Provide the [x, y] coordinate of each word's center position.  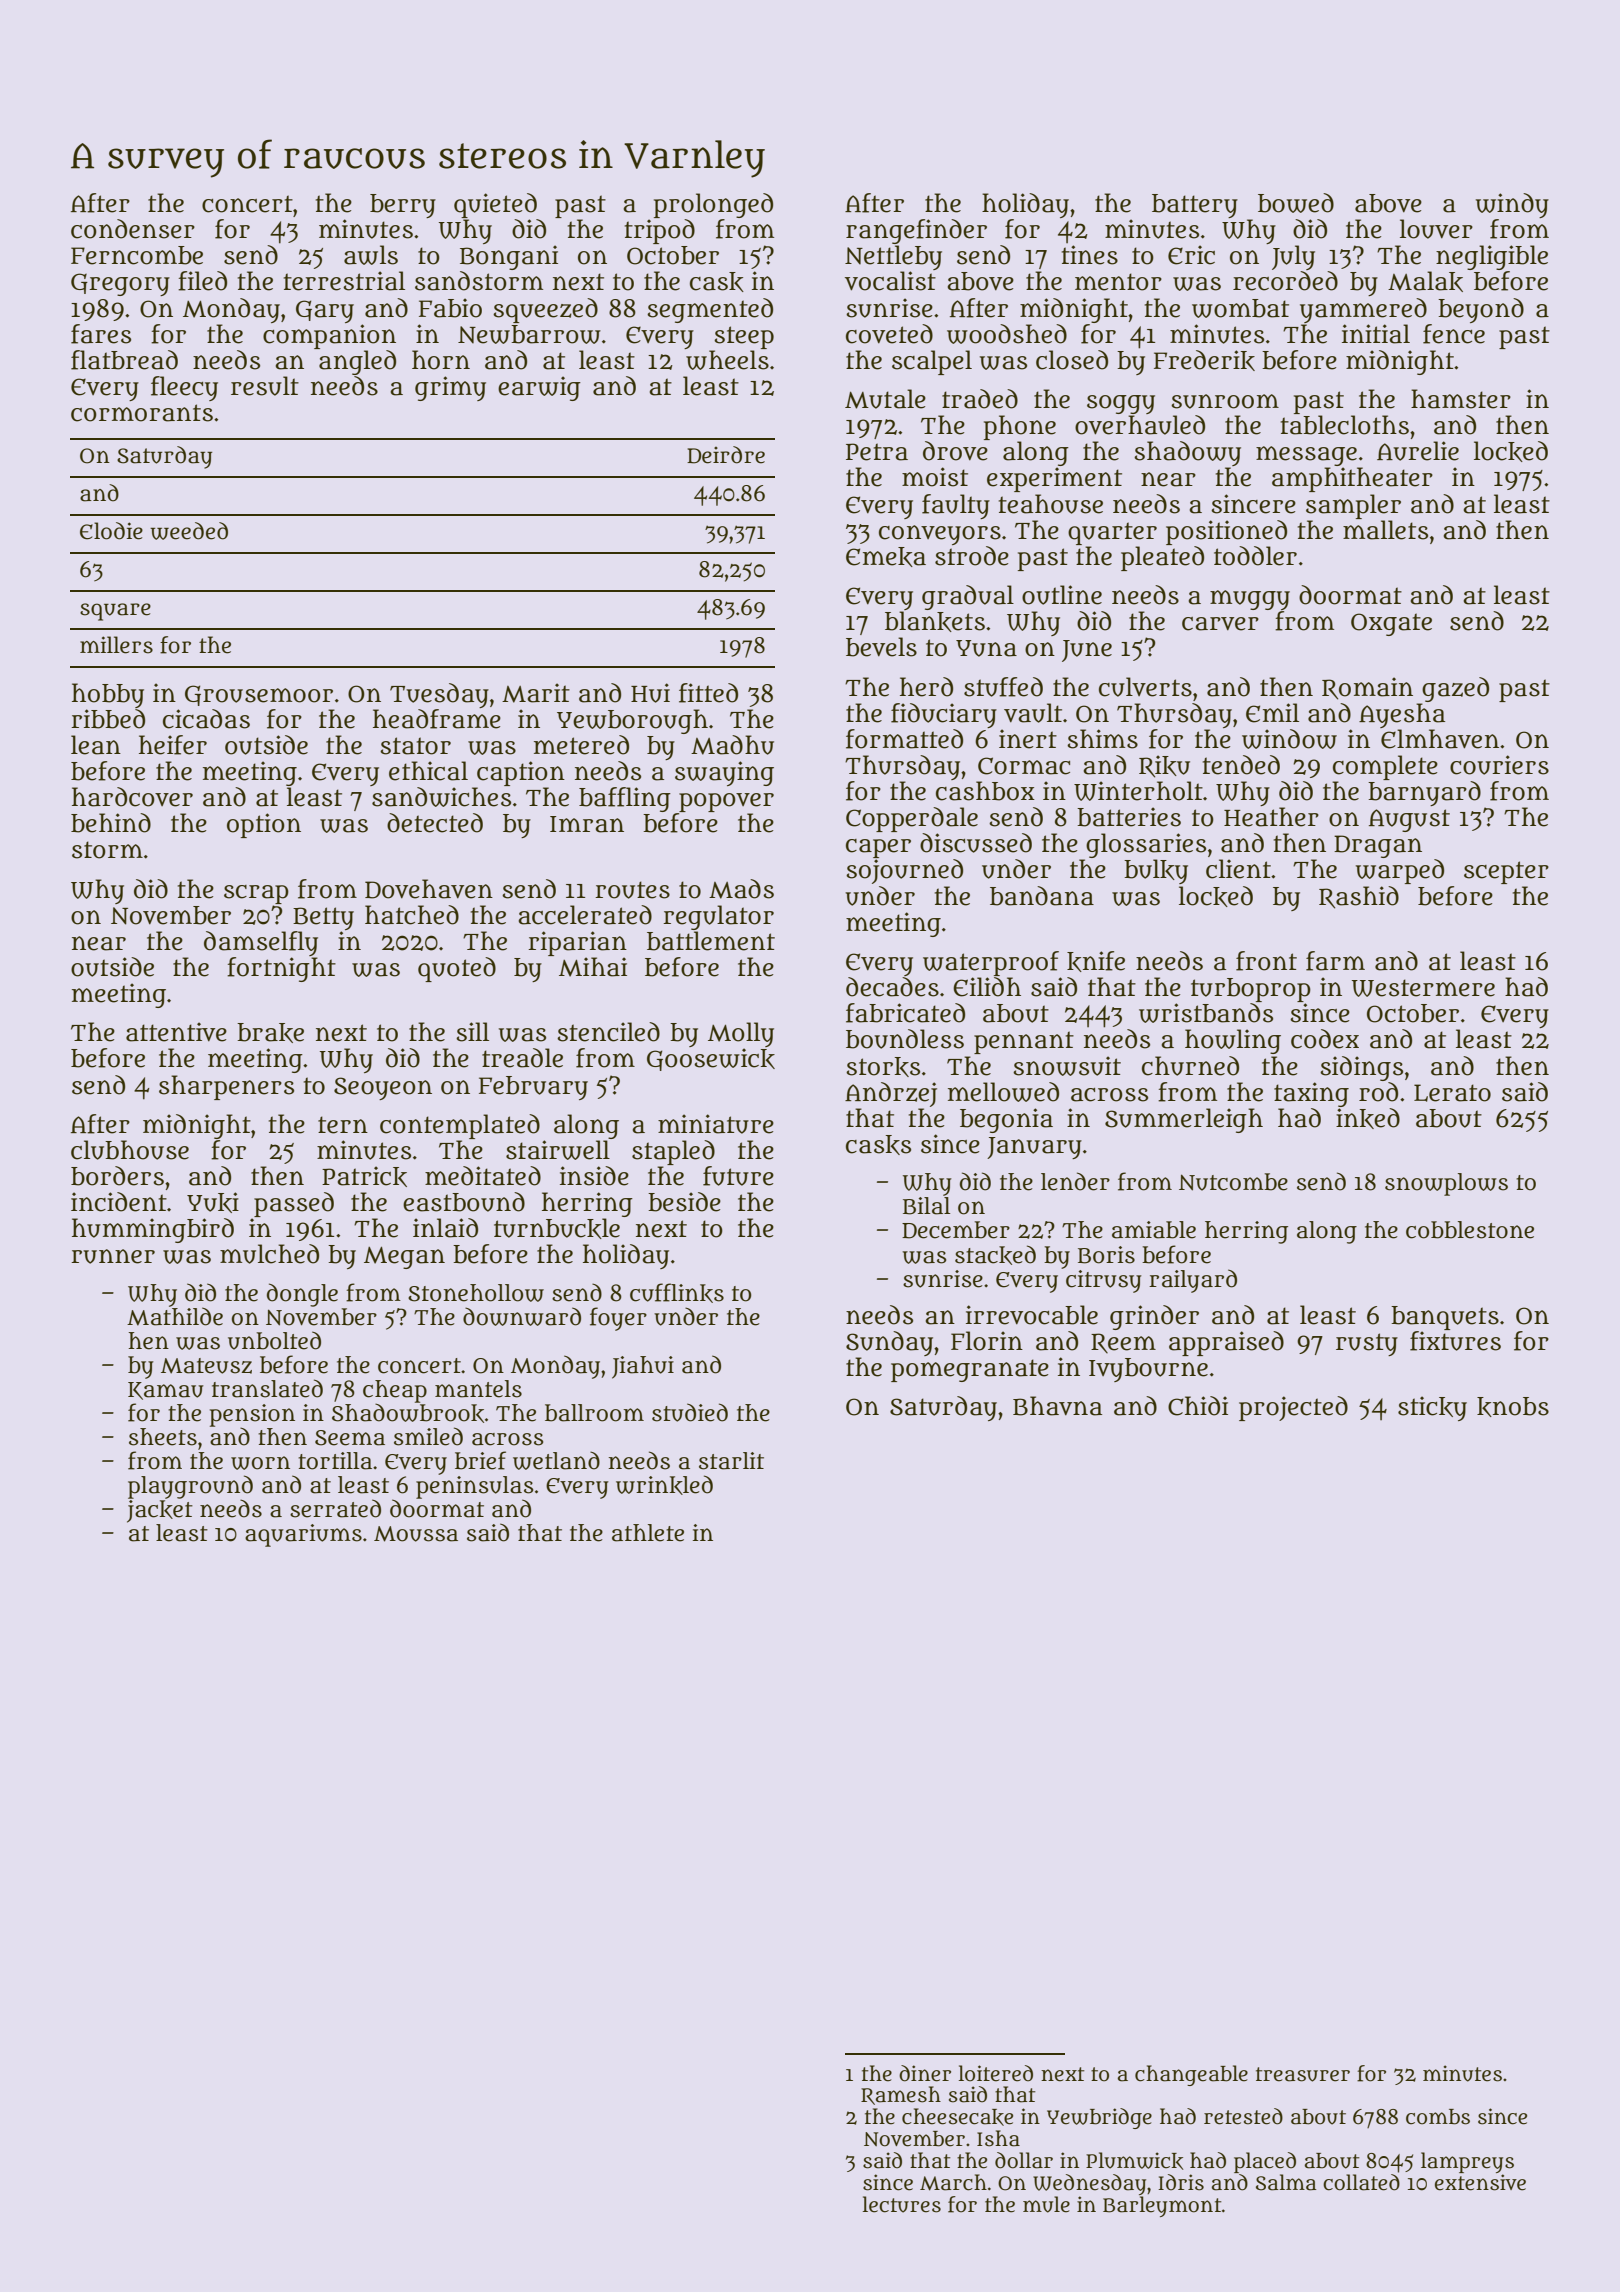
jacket [160, 1511]
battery [1195, 206]
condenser [133, 229]
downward [522, 1316]
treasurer [1303, 2074]
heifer [173, 745]
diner [925, 2073]
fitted [708, 693]
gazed [1455, 689]
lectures [902, 2204]
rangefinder [916, 231]
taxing [1311, 1094]
